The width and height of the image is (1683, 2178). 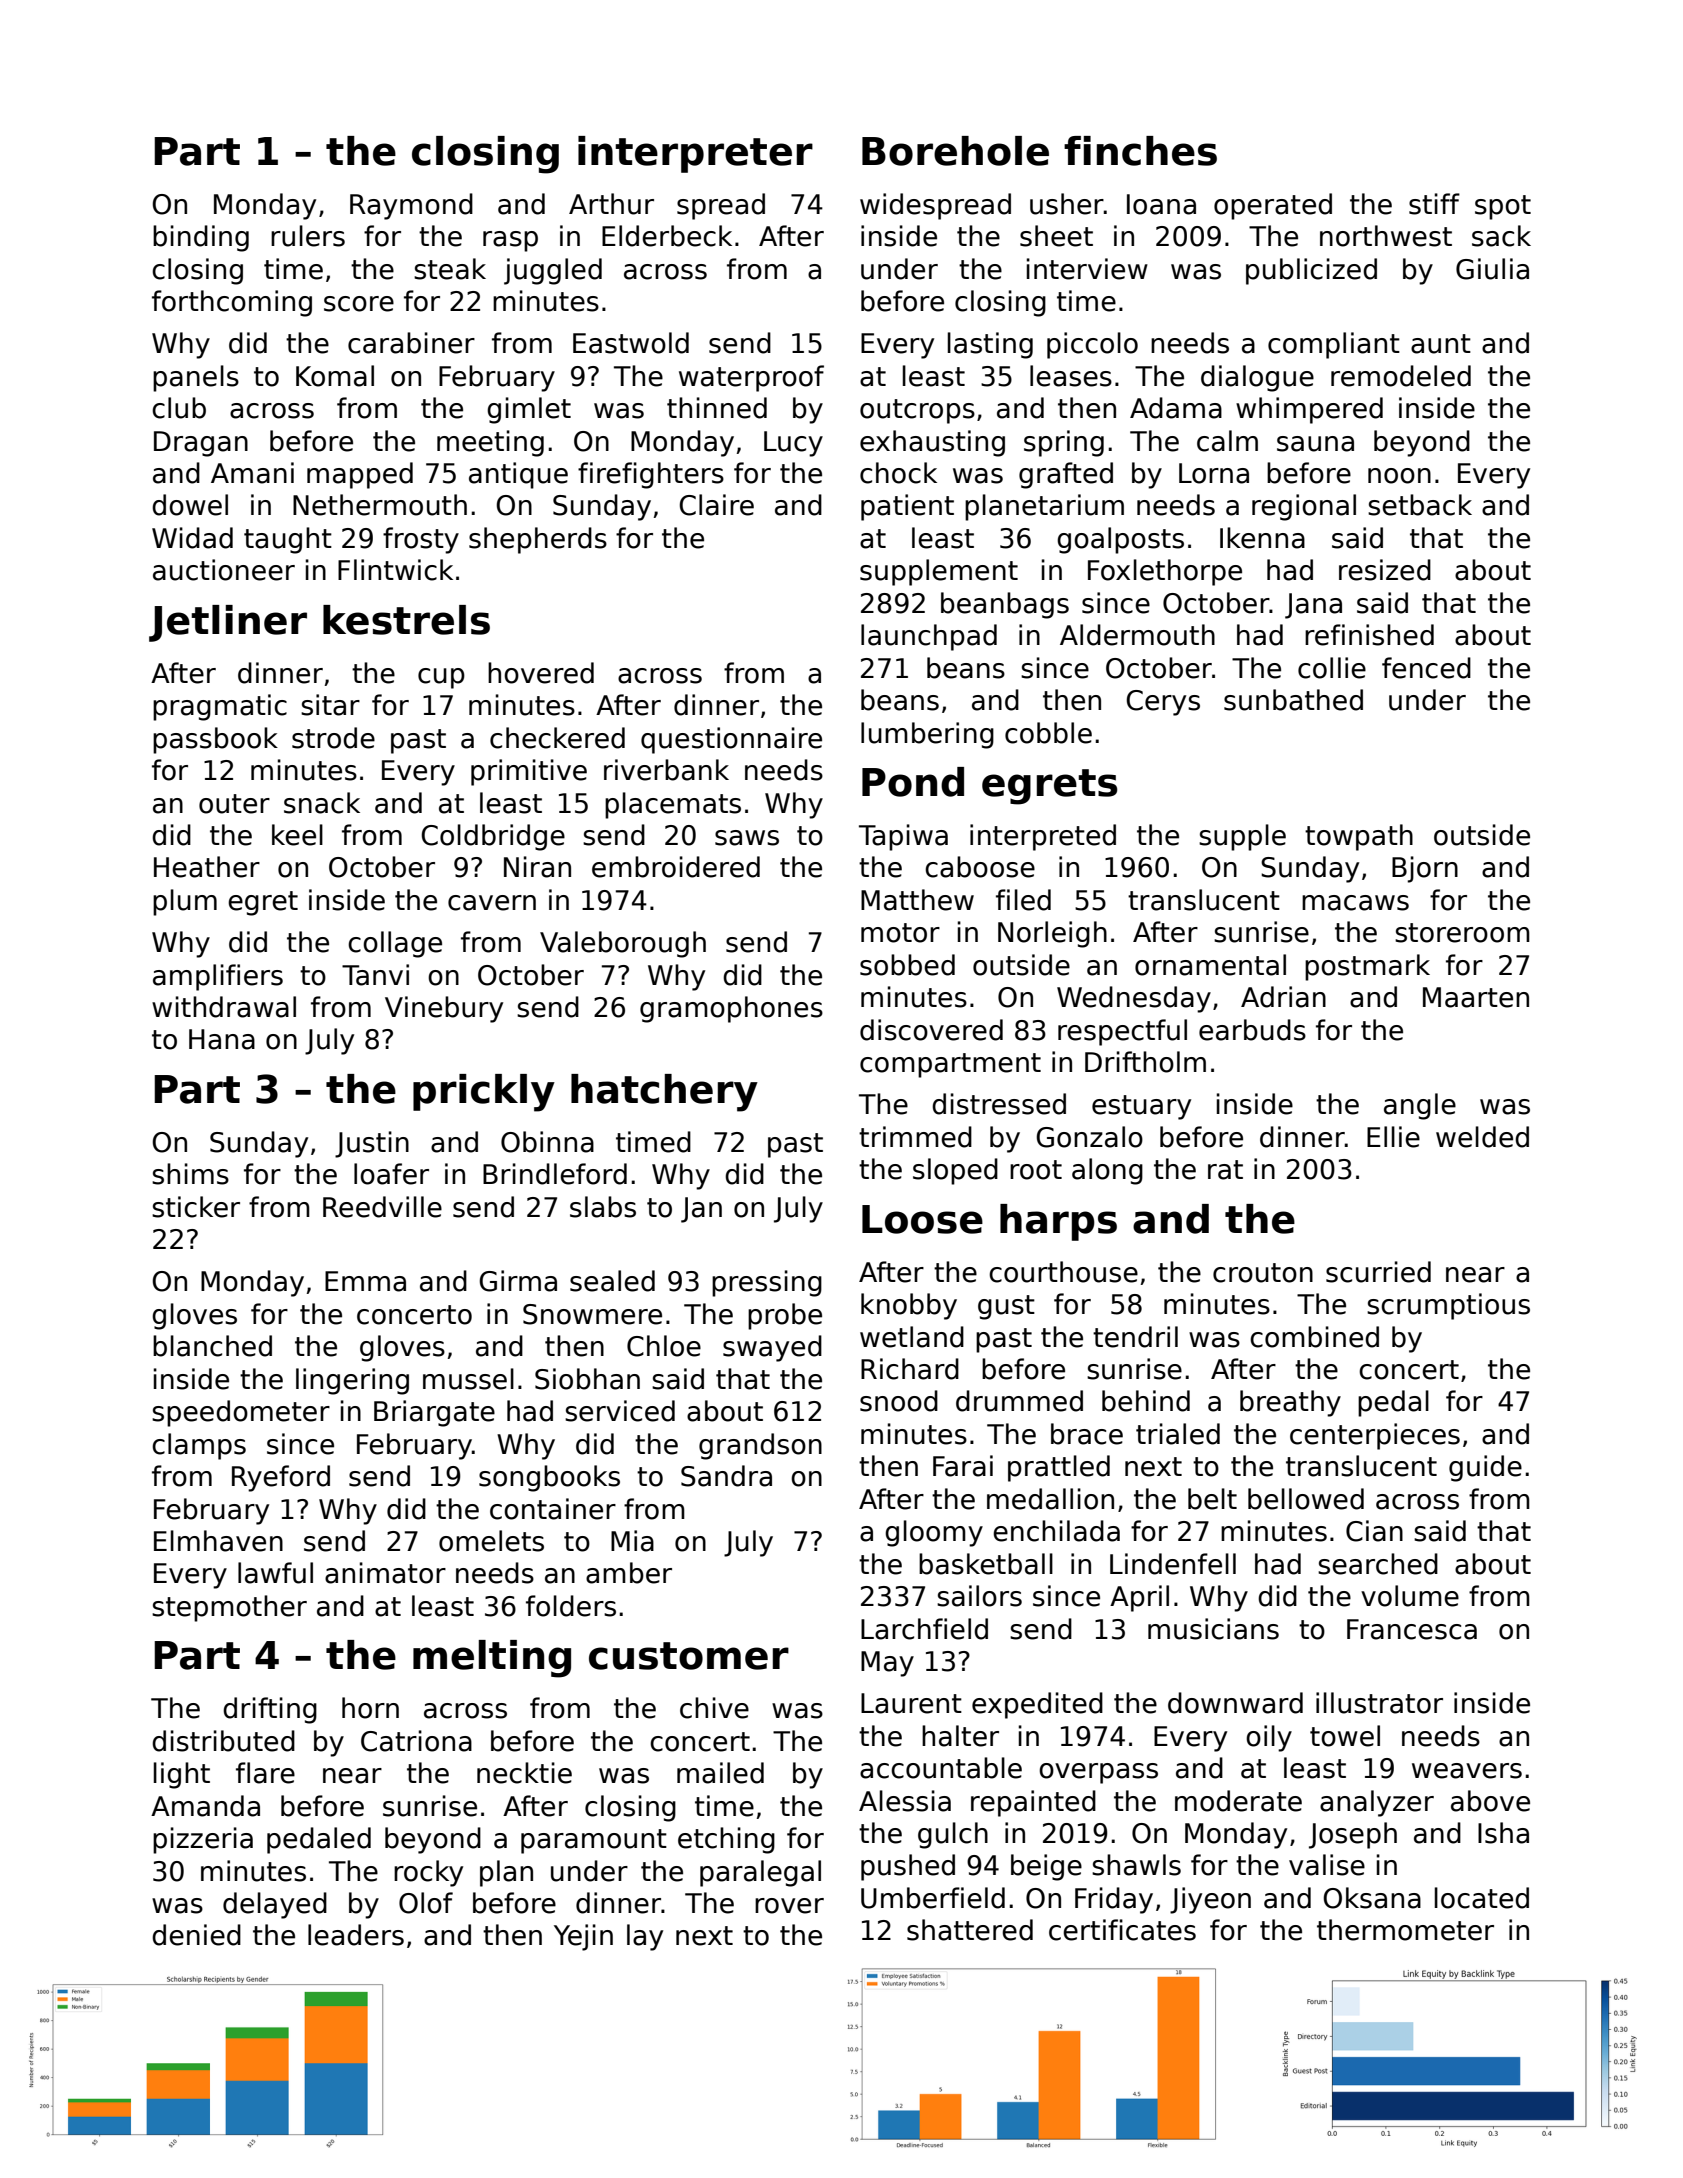 I want to click on rasp, so click(x=510, y=241).
